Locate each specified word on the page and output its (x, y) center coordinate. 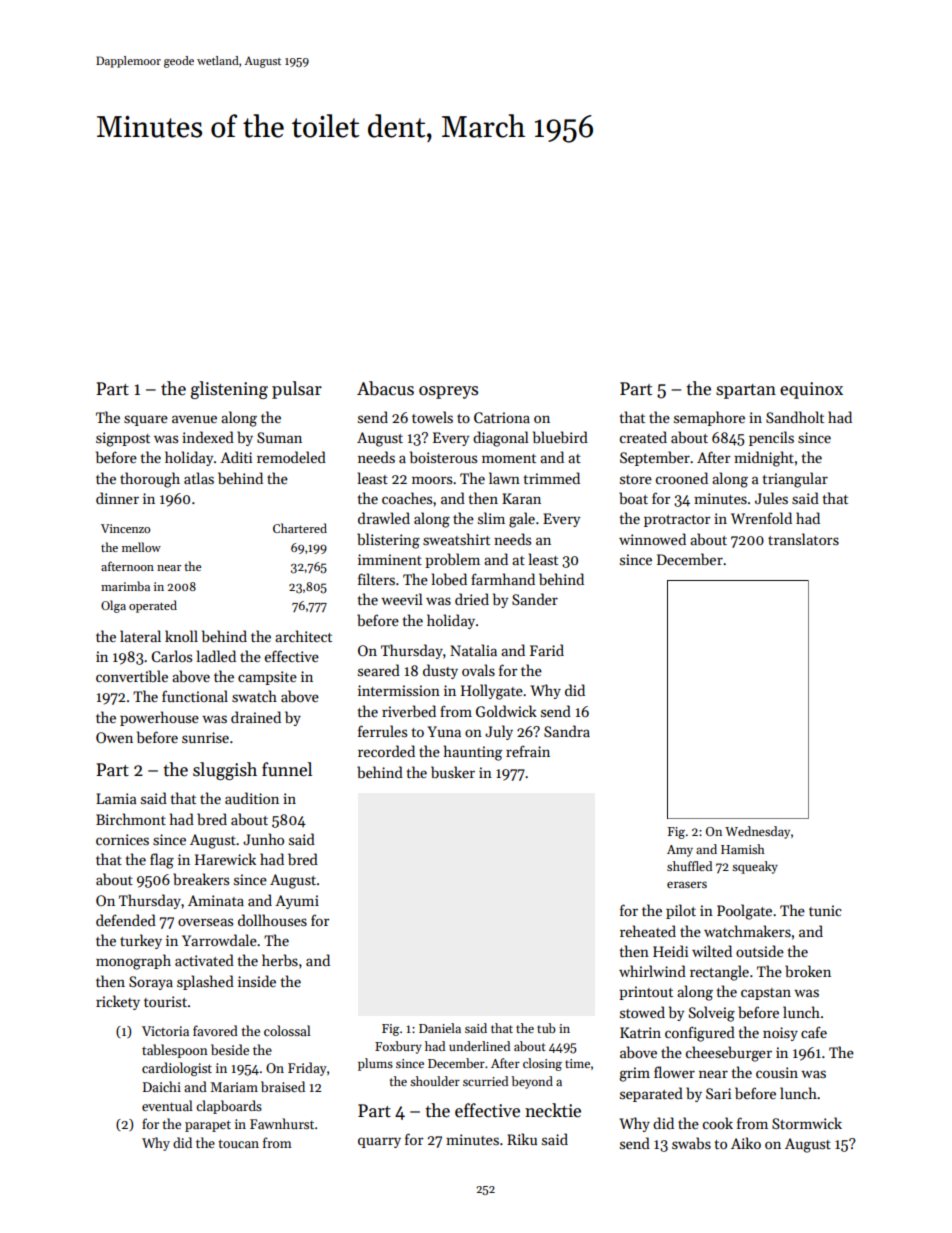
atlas (199, 478)
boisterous (443, 457)
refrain (528, 751)
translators (803, 539)
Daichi (162, 1086)
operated (153, 606)
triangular (795, 480)
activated (204, 960)
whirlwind (652, 971)
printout (646, 993)
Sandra (567, 731)
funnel (287, 769)
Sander (535, 599)
